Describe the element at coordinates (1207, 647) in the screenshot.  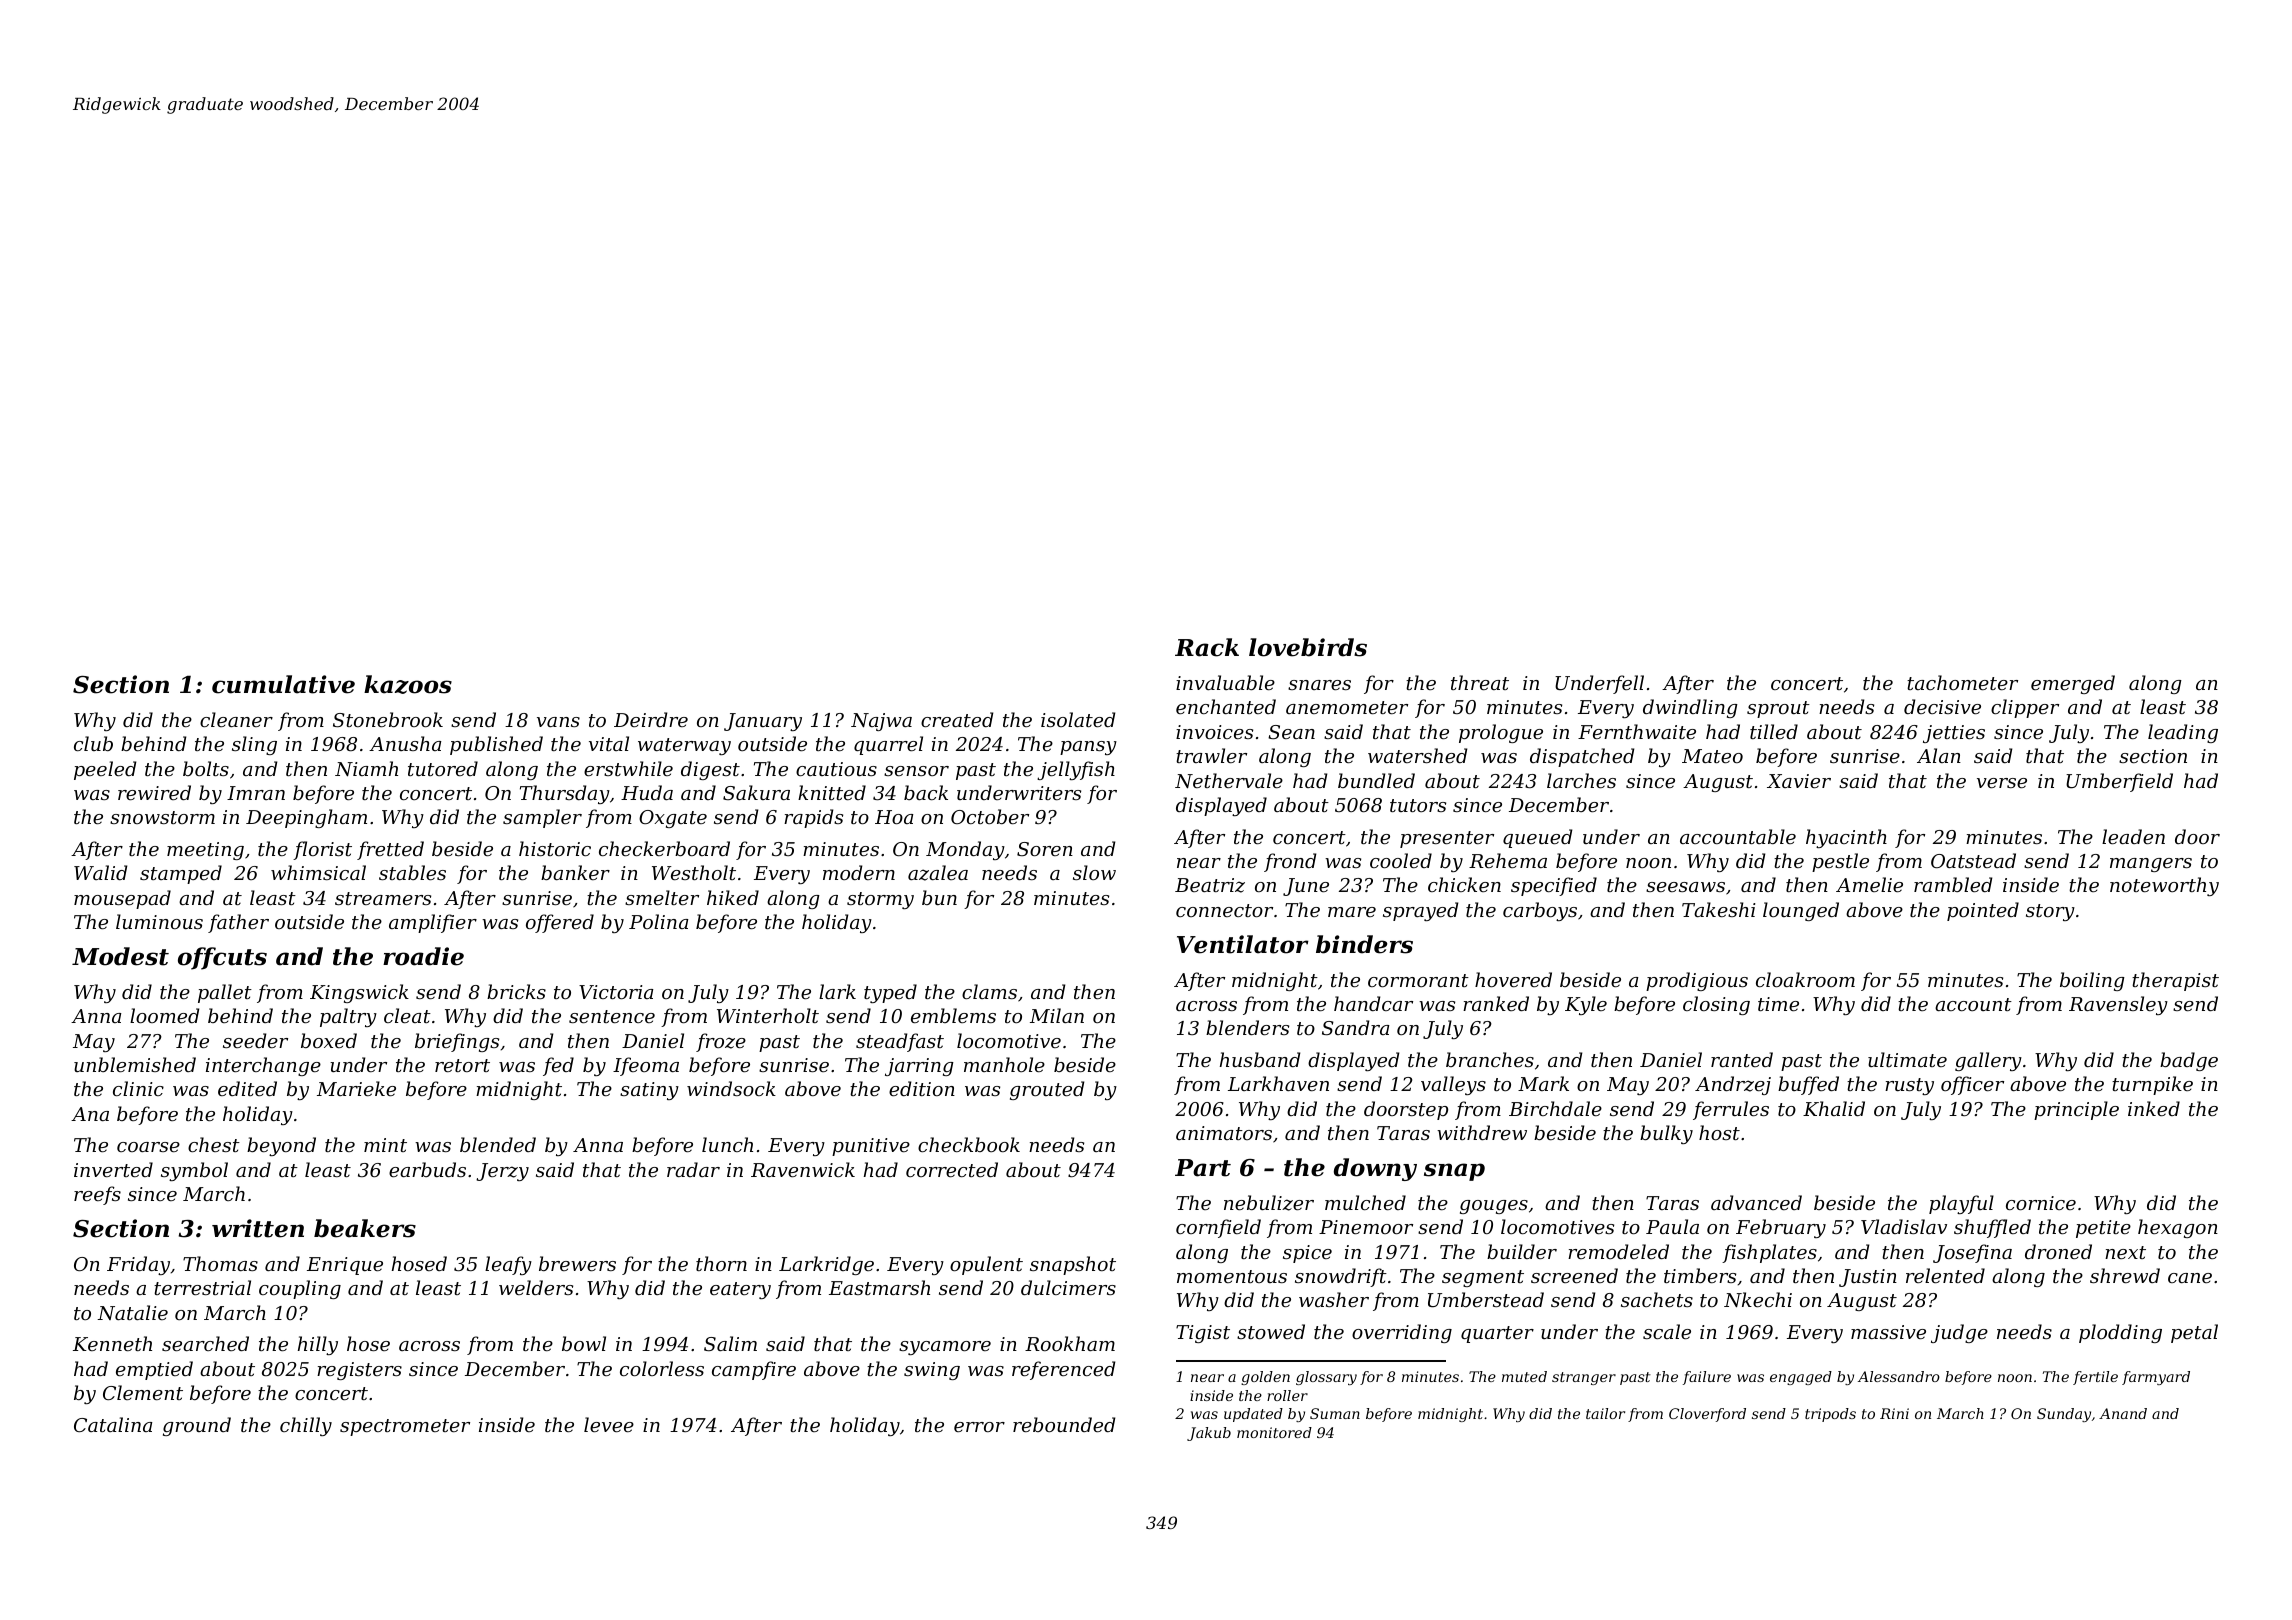
I see `Rack` at that location.
